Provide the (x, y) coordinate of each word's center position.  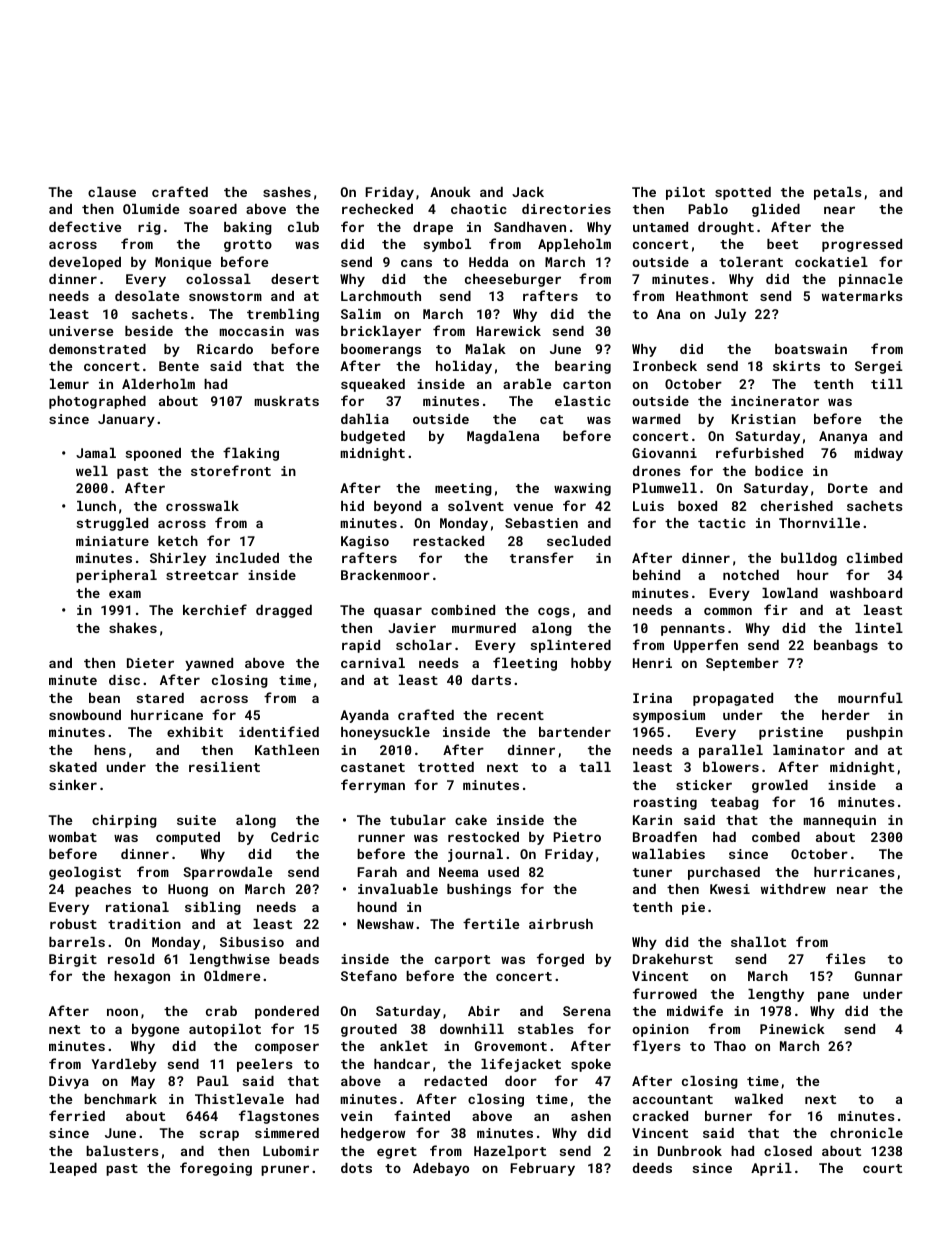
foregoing (216, 1169)
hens (110, 750)
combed (776, 837)
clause (112, 192)
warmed (656, 419)
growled (780, 786)
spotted (743, 193)
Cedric (295, 837)
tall (595, 767)
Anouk (450, 192)
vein (356, 1116)
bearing (583, 367)
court (882, 1168)
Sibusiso (252, 942)
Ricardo (225, 349)
